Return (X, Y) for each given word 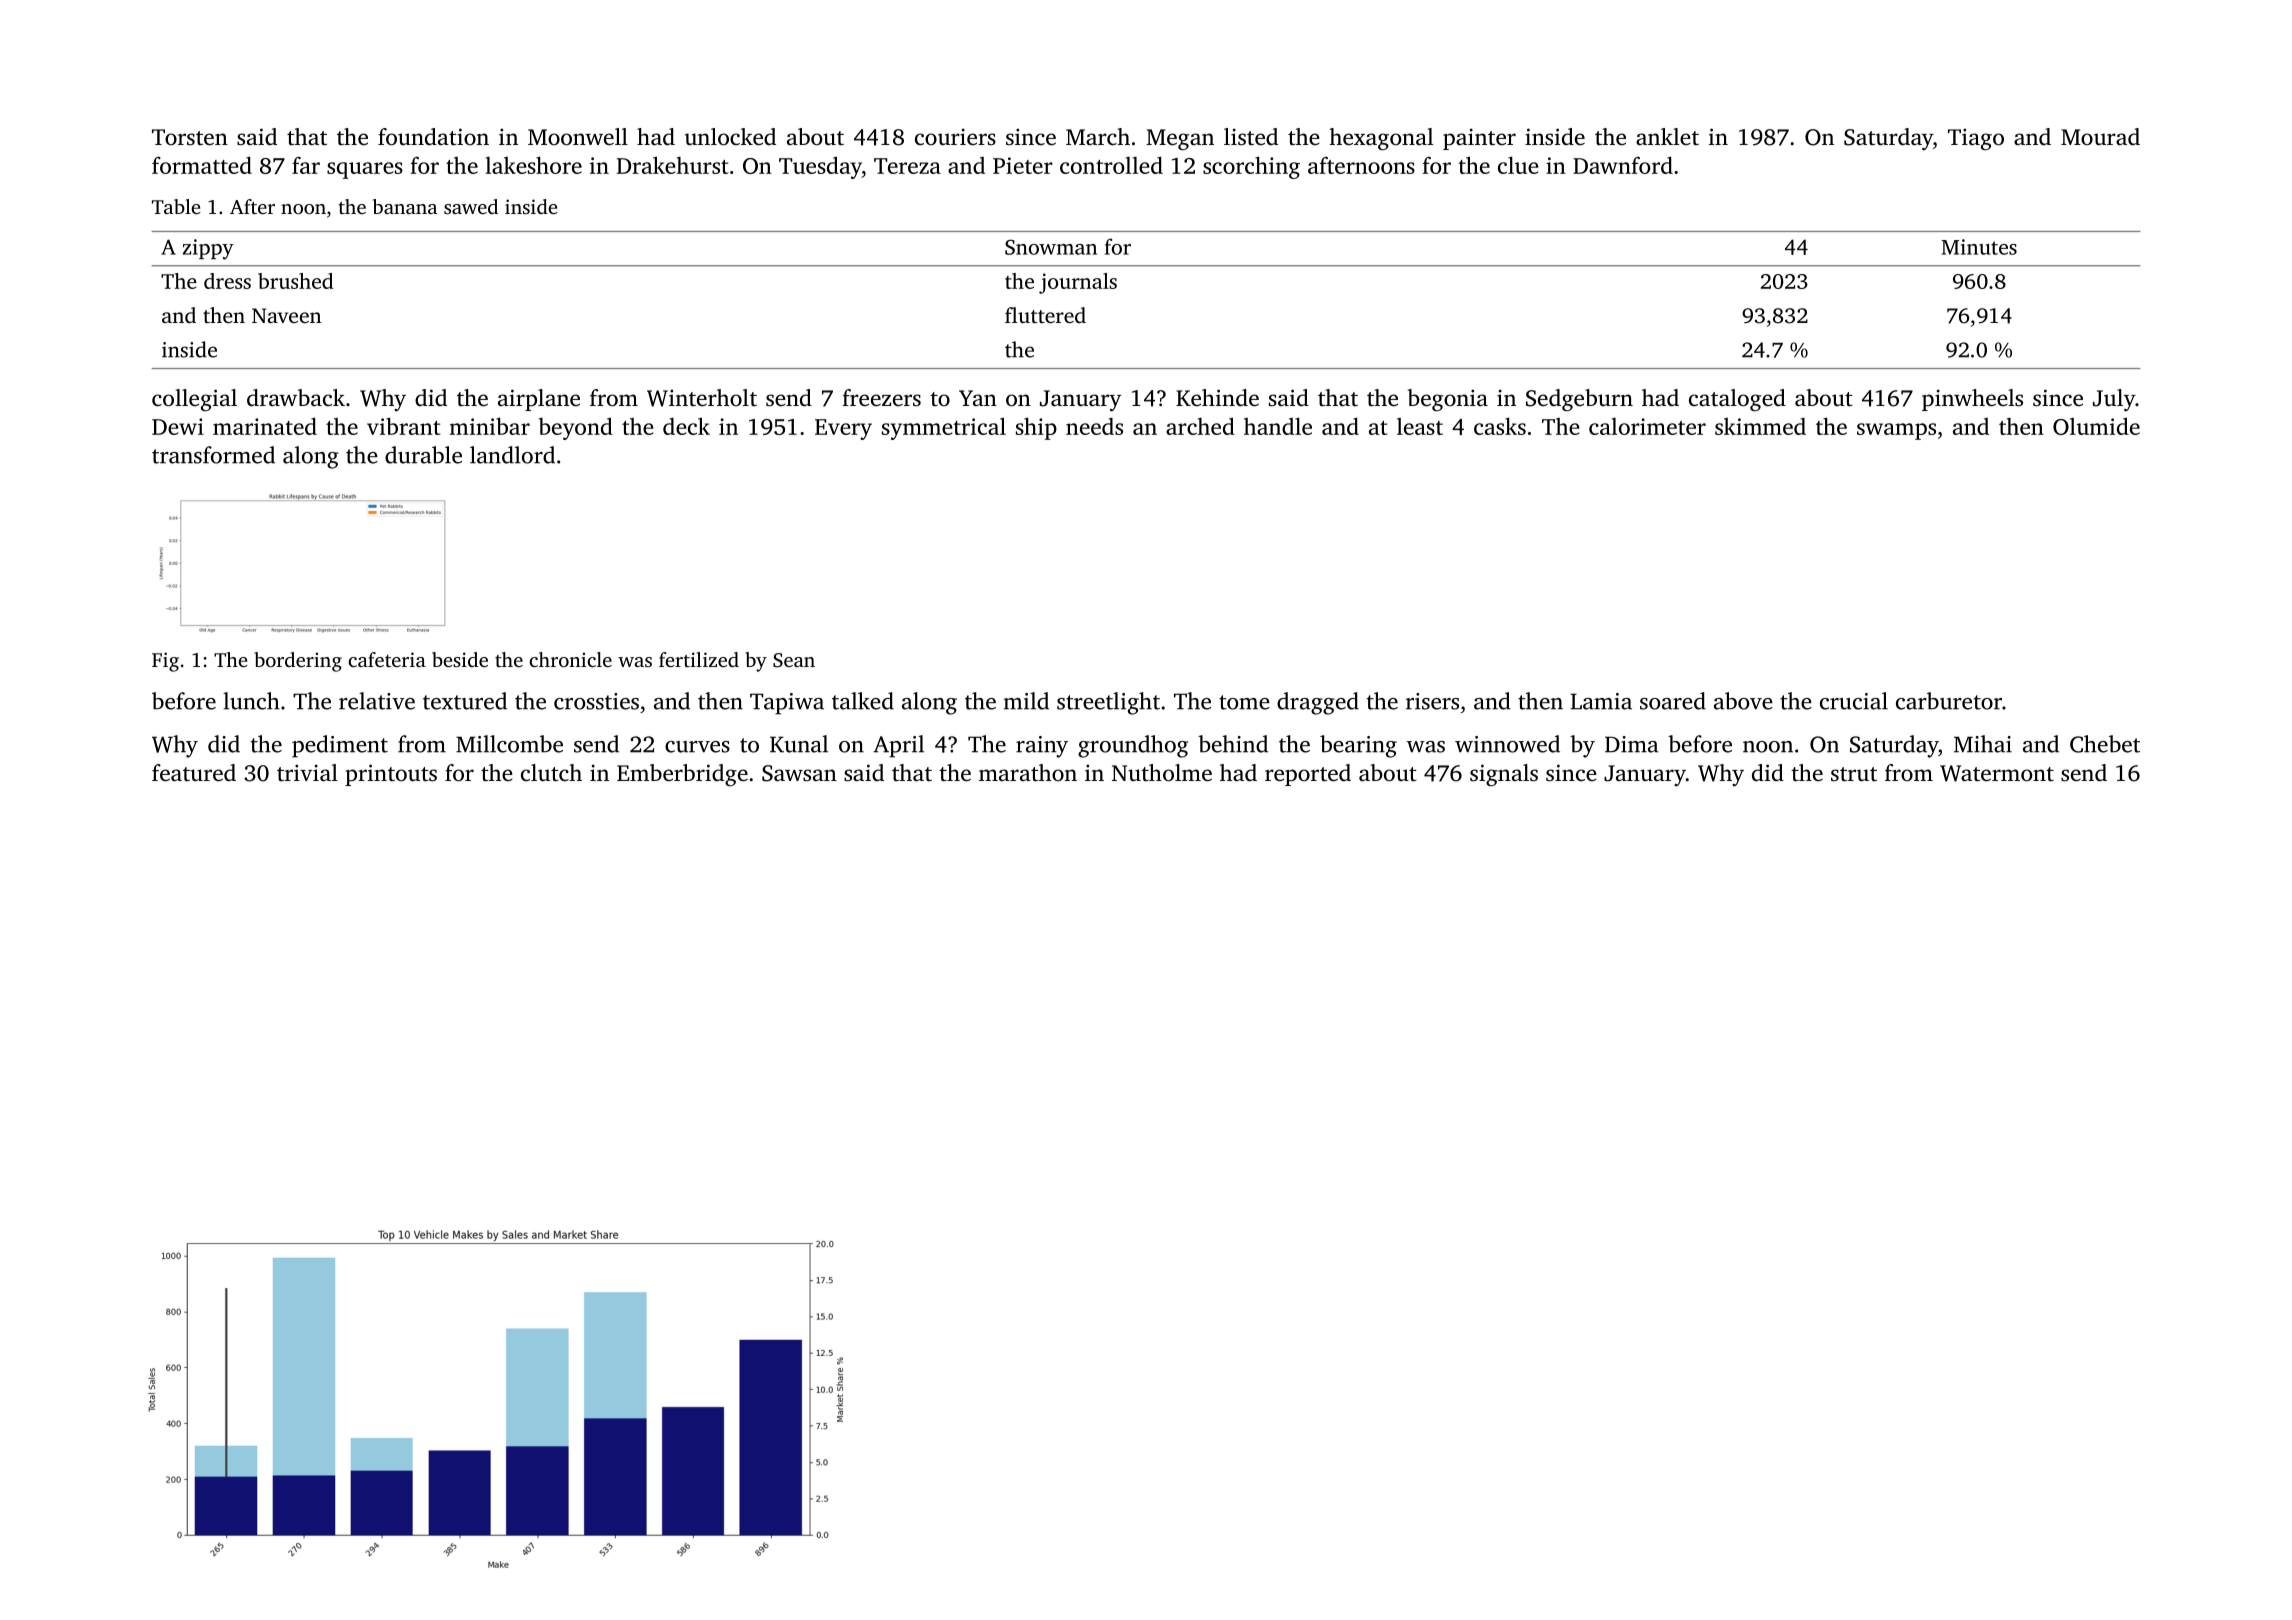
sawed (471, 206)
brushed (295, 281)
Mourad (2100, 136)
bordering (298, 662)
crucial (1854, 701)
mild (1026, 701)
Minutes (1979, 247)
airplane (539, 400)
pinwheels (1972, 400)
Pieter (1023, 165)
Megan (1180, 140)
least (1420, 426)
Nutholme (1162, 773)
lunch (251, 701)
